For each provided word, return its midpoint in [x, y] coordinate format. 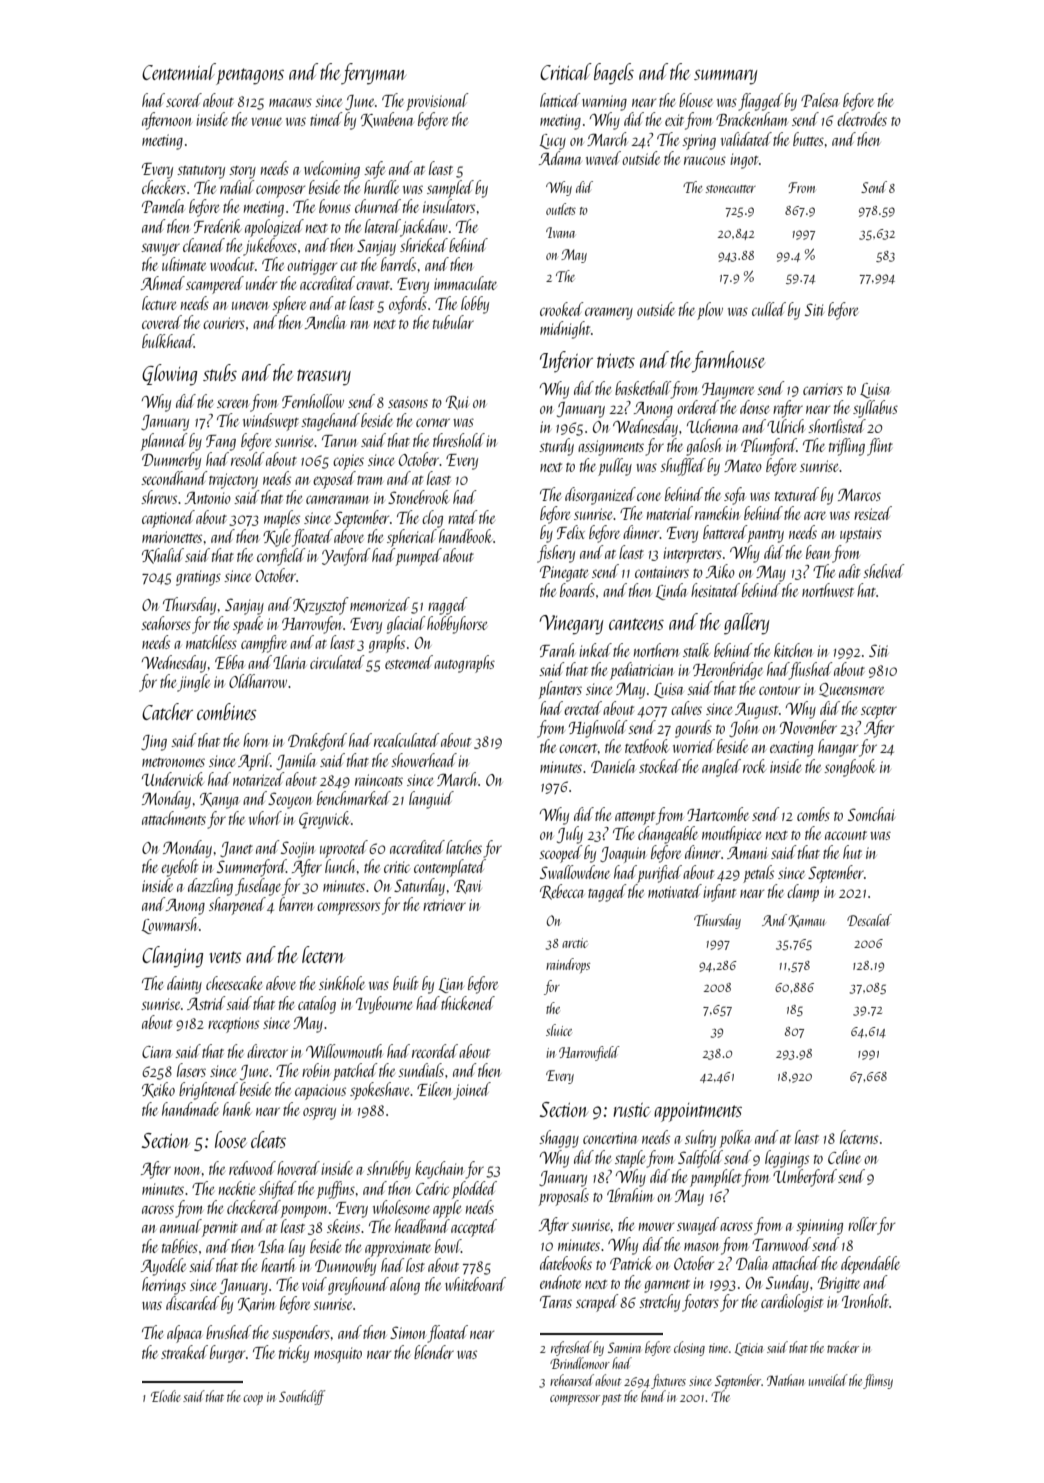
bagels [614, 74]
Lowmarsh [169, 925]
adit [849, 571]
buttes [808, 139]
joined [472, 1091]
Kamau [806, 921]
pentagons [250, 76]
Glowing [169, 375]
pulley [615, 467]
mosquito [338, 1355]
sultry [700, 1139]
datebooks [566, 1263]
